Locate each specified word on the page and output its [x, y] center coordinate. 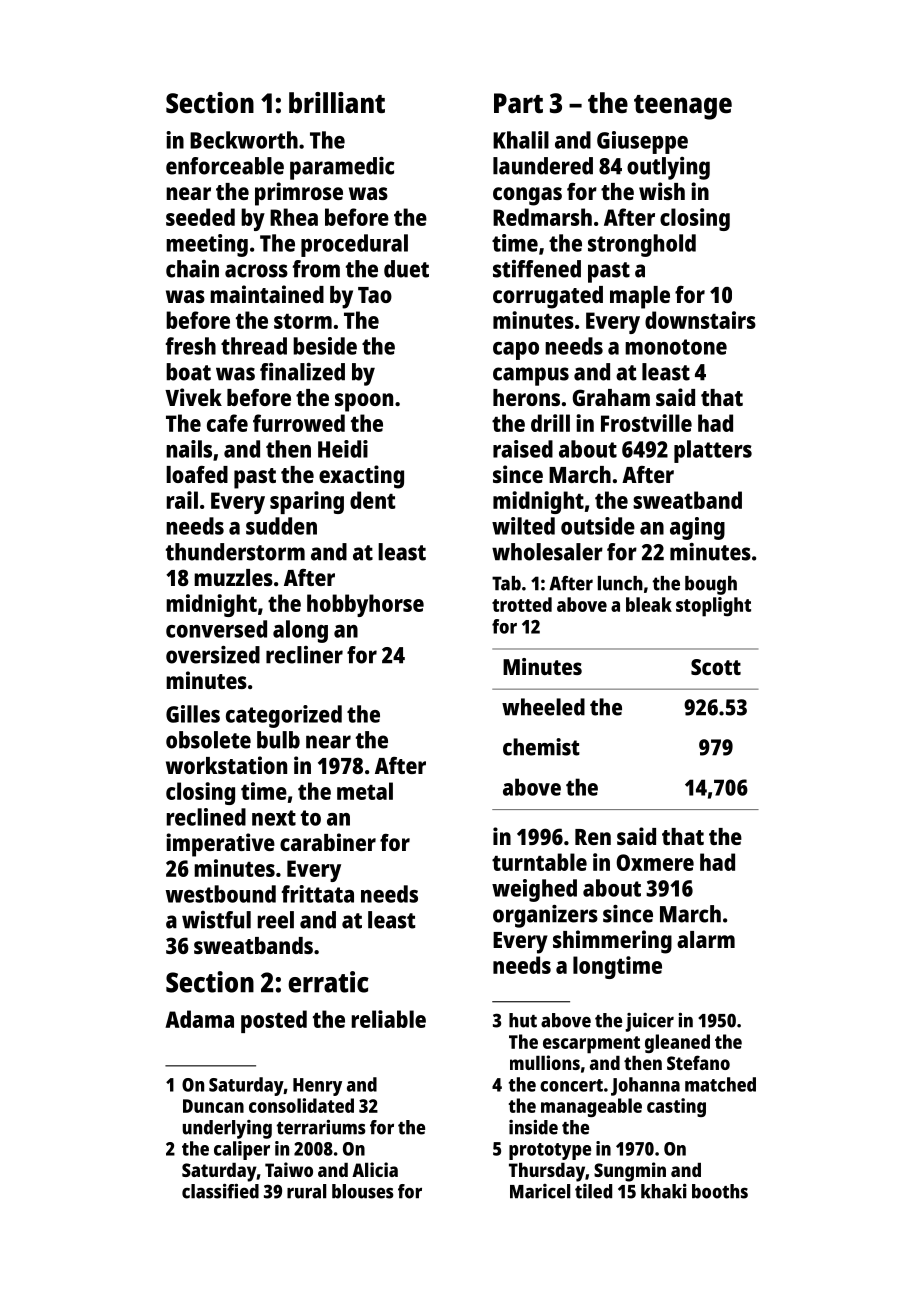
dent [372, 500]
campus [531, 376]
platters [713, 451]
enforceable [225, 166]
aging [697, 528]
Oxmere [655, 862]
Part [518, 103]
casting [676, 1107]
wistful [216, 920]
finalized [302, 372]
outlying [668, 168]
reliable [389, 1019]
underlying [227, 1129]
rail [182, 500]
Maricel [540, 1191]
